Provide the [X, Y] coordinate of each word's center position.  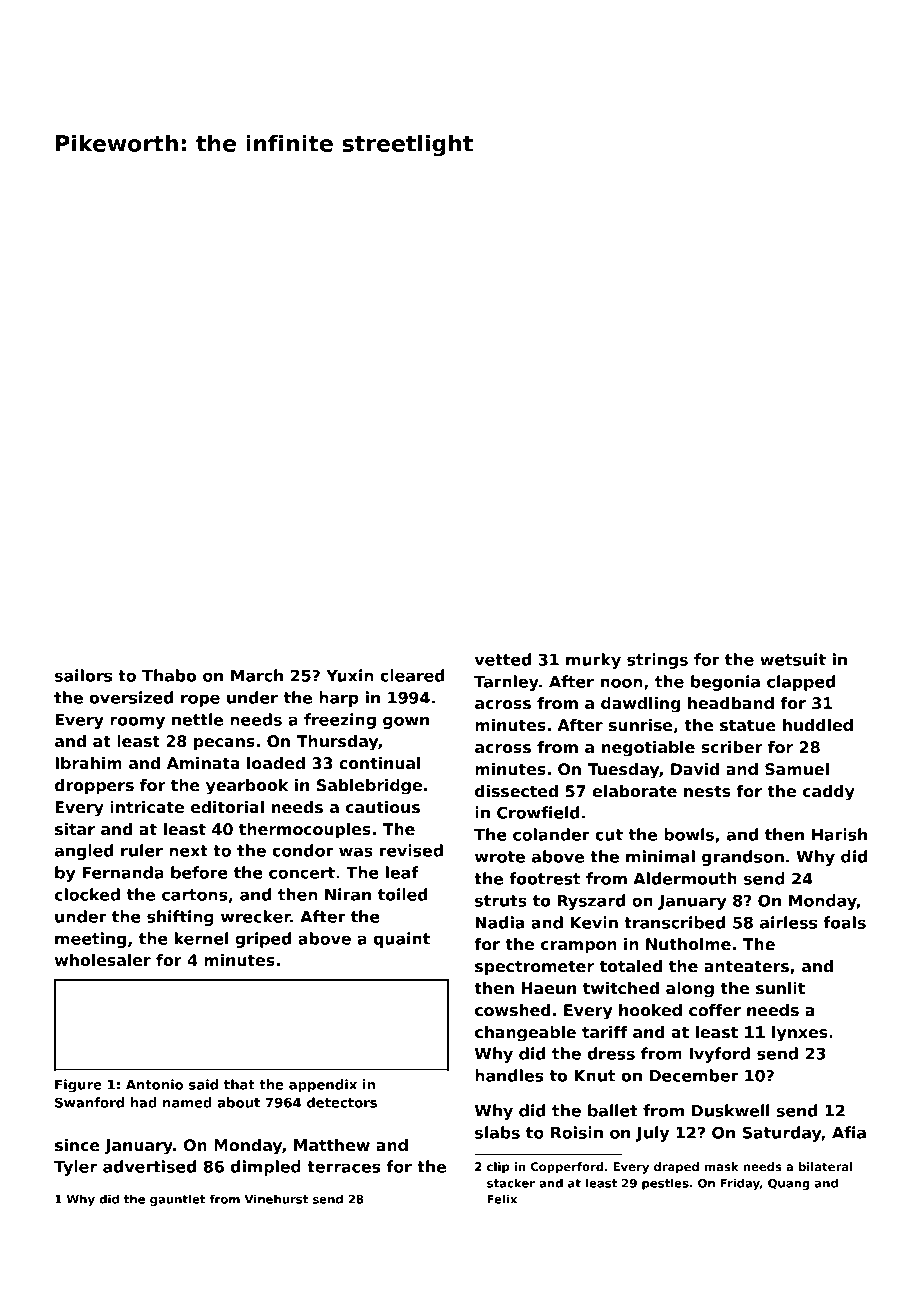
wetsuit [793, 659]
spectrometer [534, 968]
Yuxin [350, 675]
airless [788, 922]
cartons [195, 895]
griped [263, 940]
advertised [149, 1166]
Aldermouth [685, 878]
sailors [83, 675]
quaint [401, 940]
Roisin [577, 1132]
